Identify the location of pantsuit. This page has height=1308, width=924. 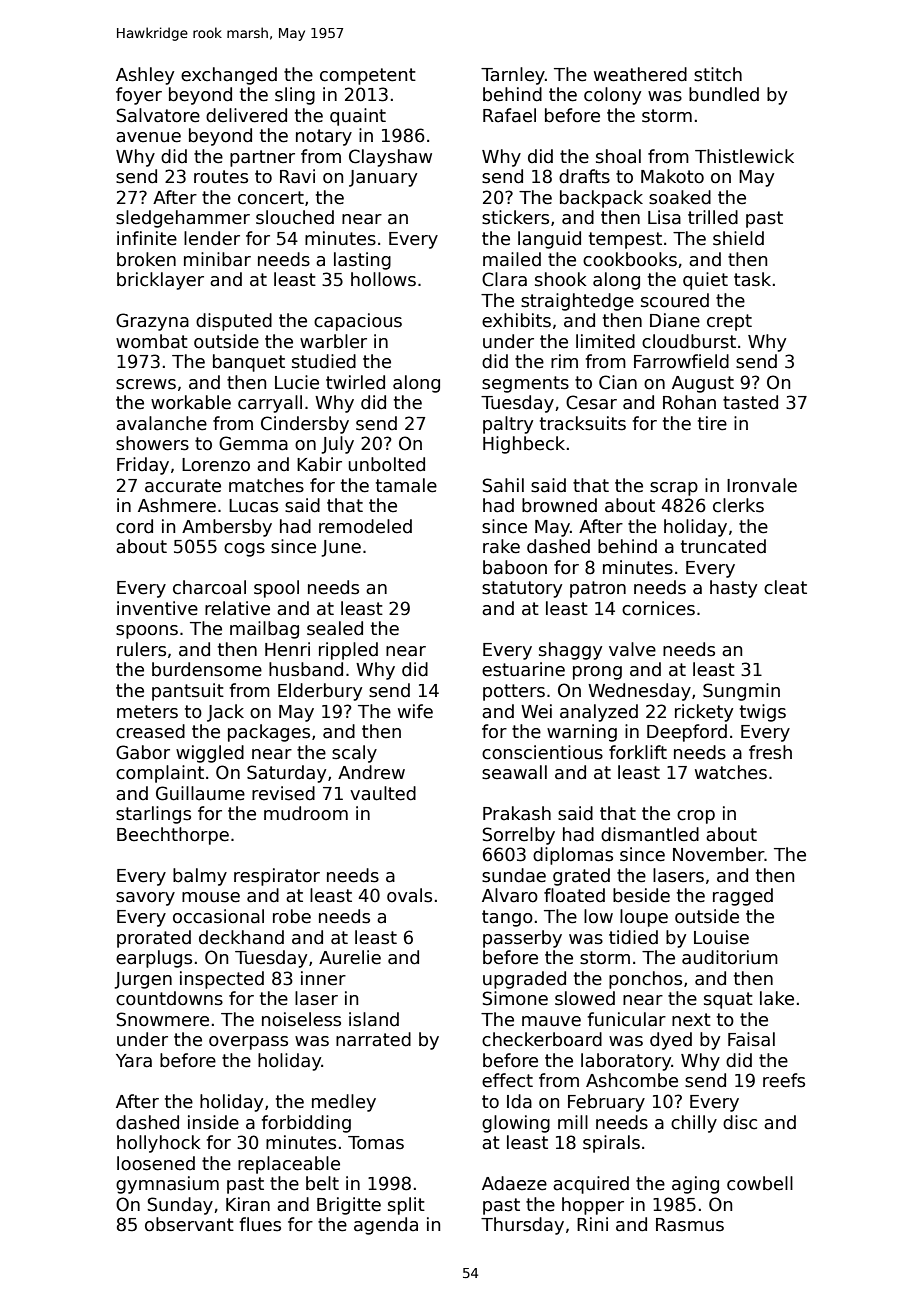
(188, 692).
